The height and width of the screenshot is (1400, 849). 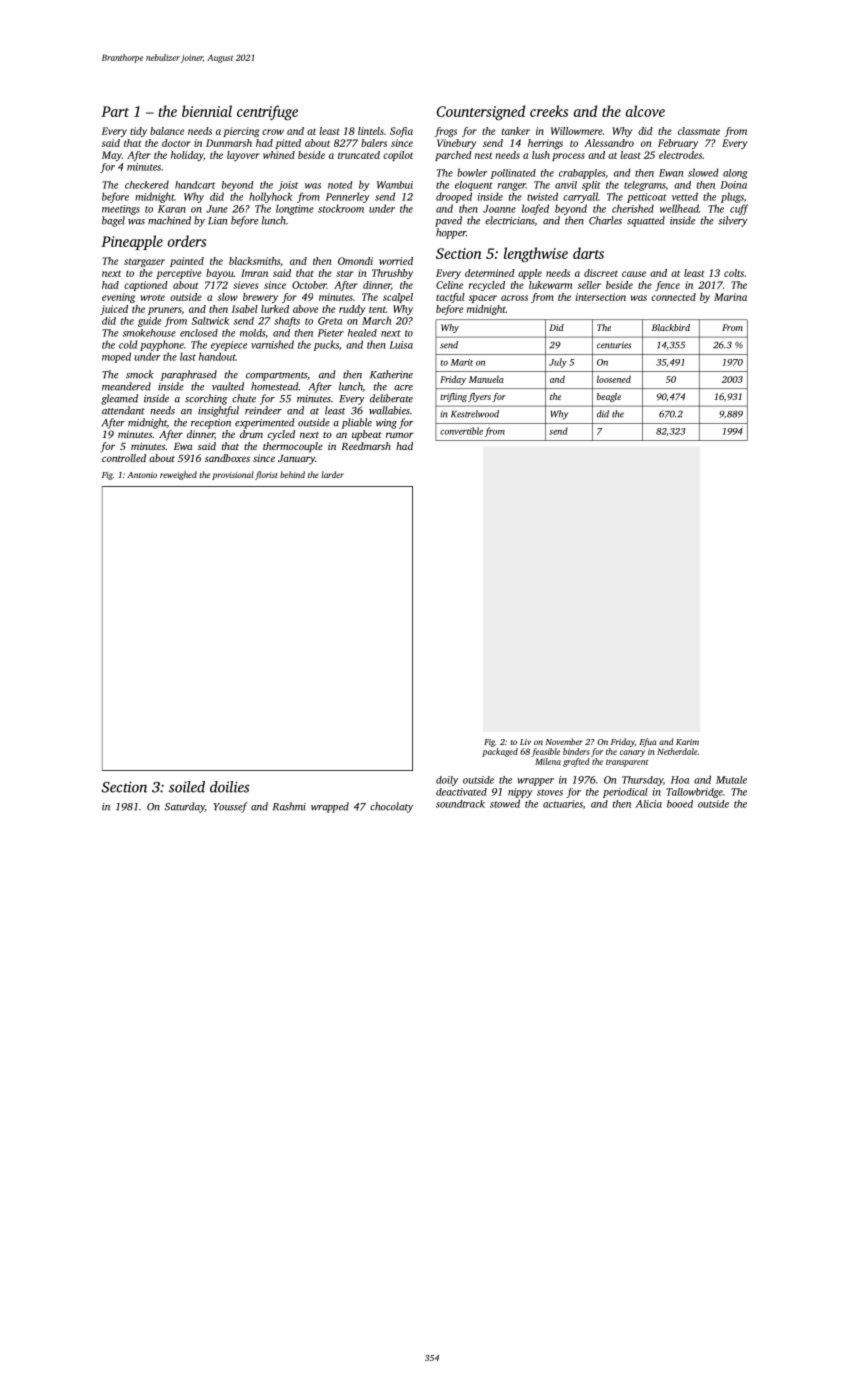 What do you see at coordinates (525, 742) in the screenshot?
I see `Liv` at bounding box center [525, 742].
